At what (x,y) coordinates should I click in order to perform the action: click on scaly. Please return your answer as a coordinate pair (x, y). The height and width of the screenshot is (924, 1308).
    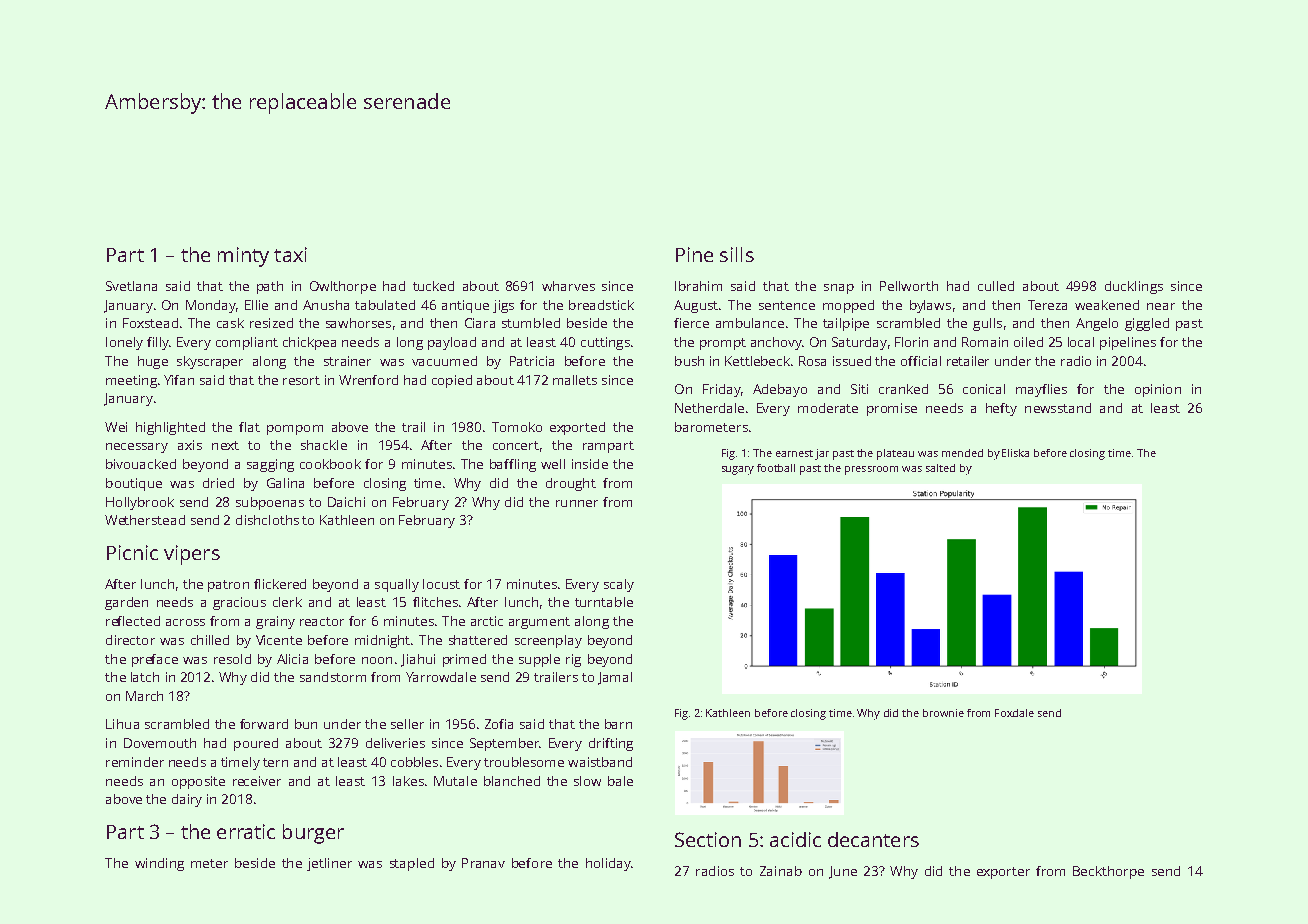
    Looking at the image, I should click on (619, 585).
